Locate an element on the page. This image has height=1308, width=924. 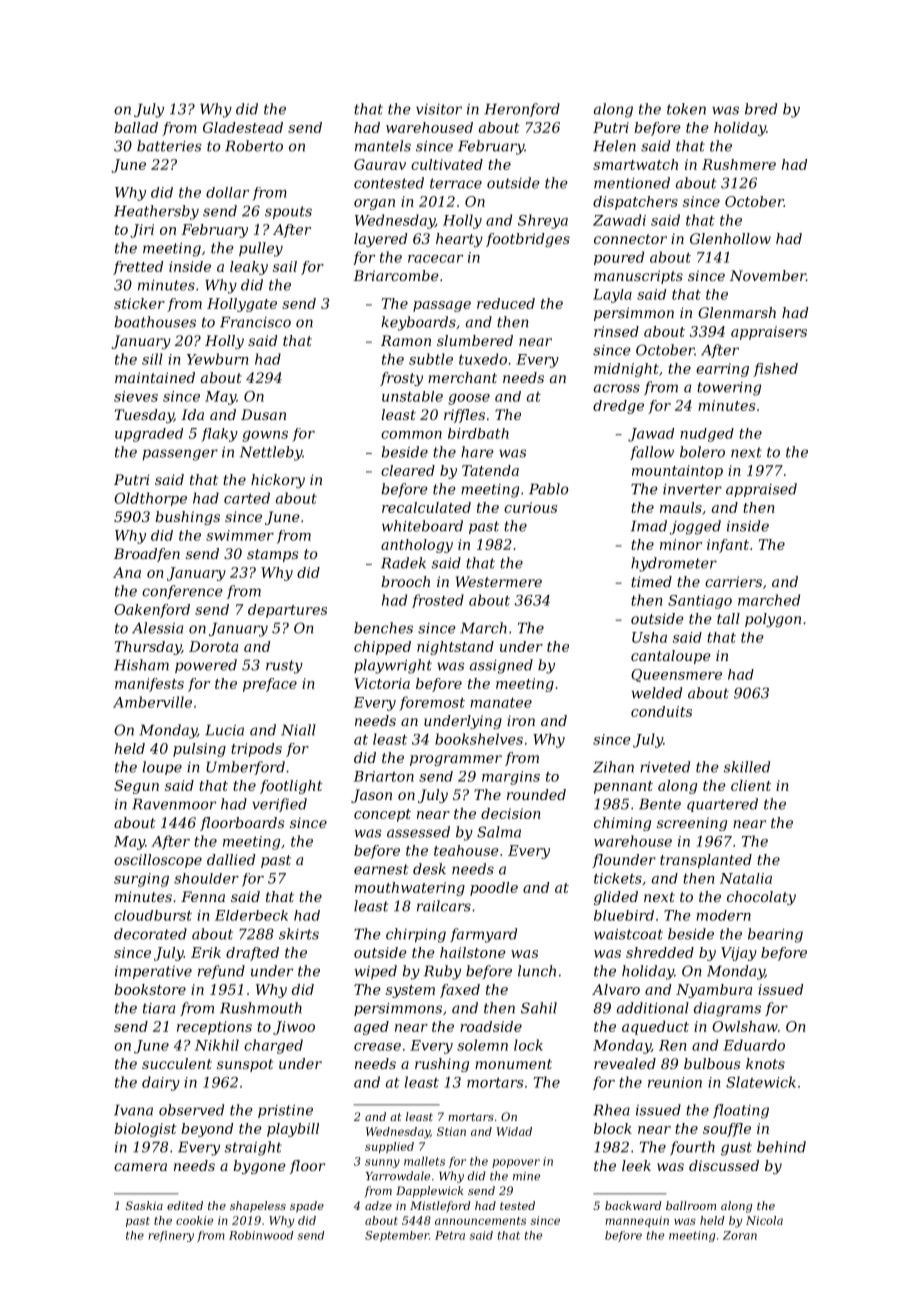
Francisco is located at coordinates (255, 322).
